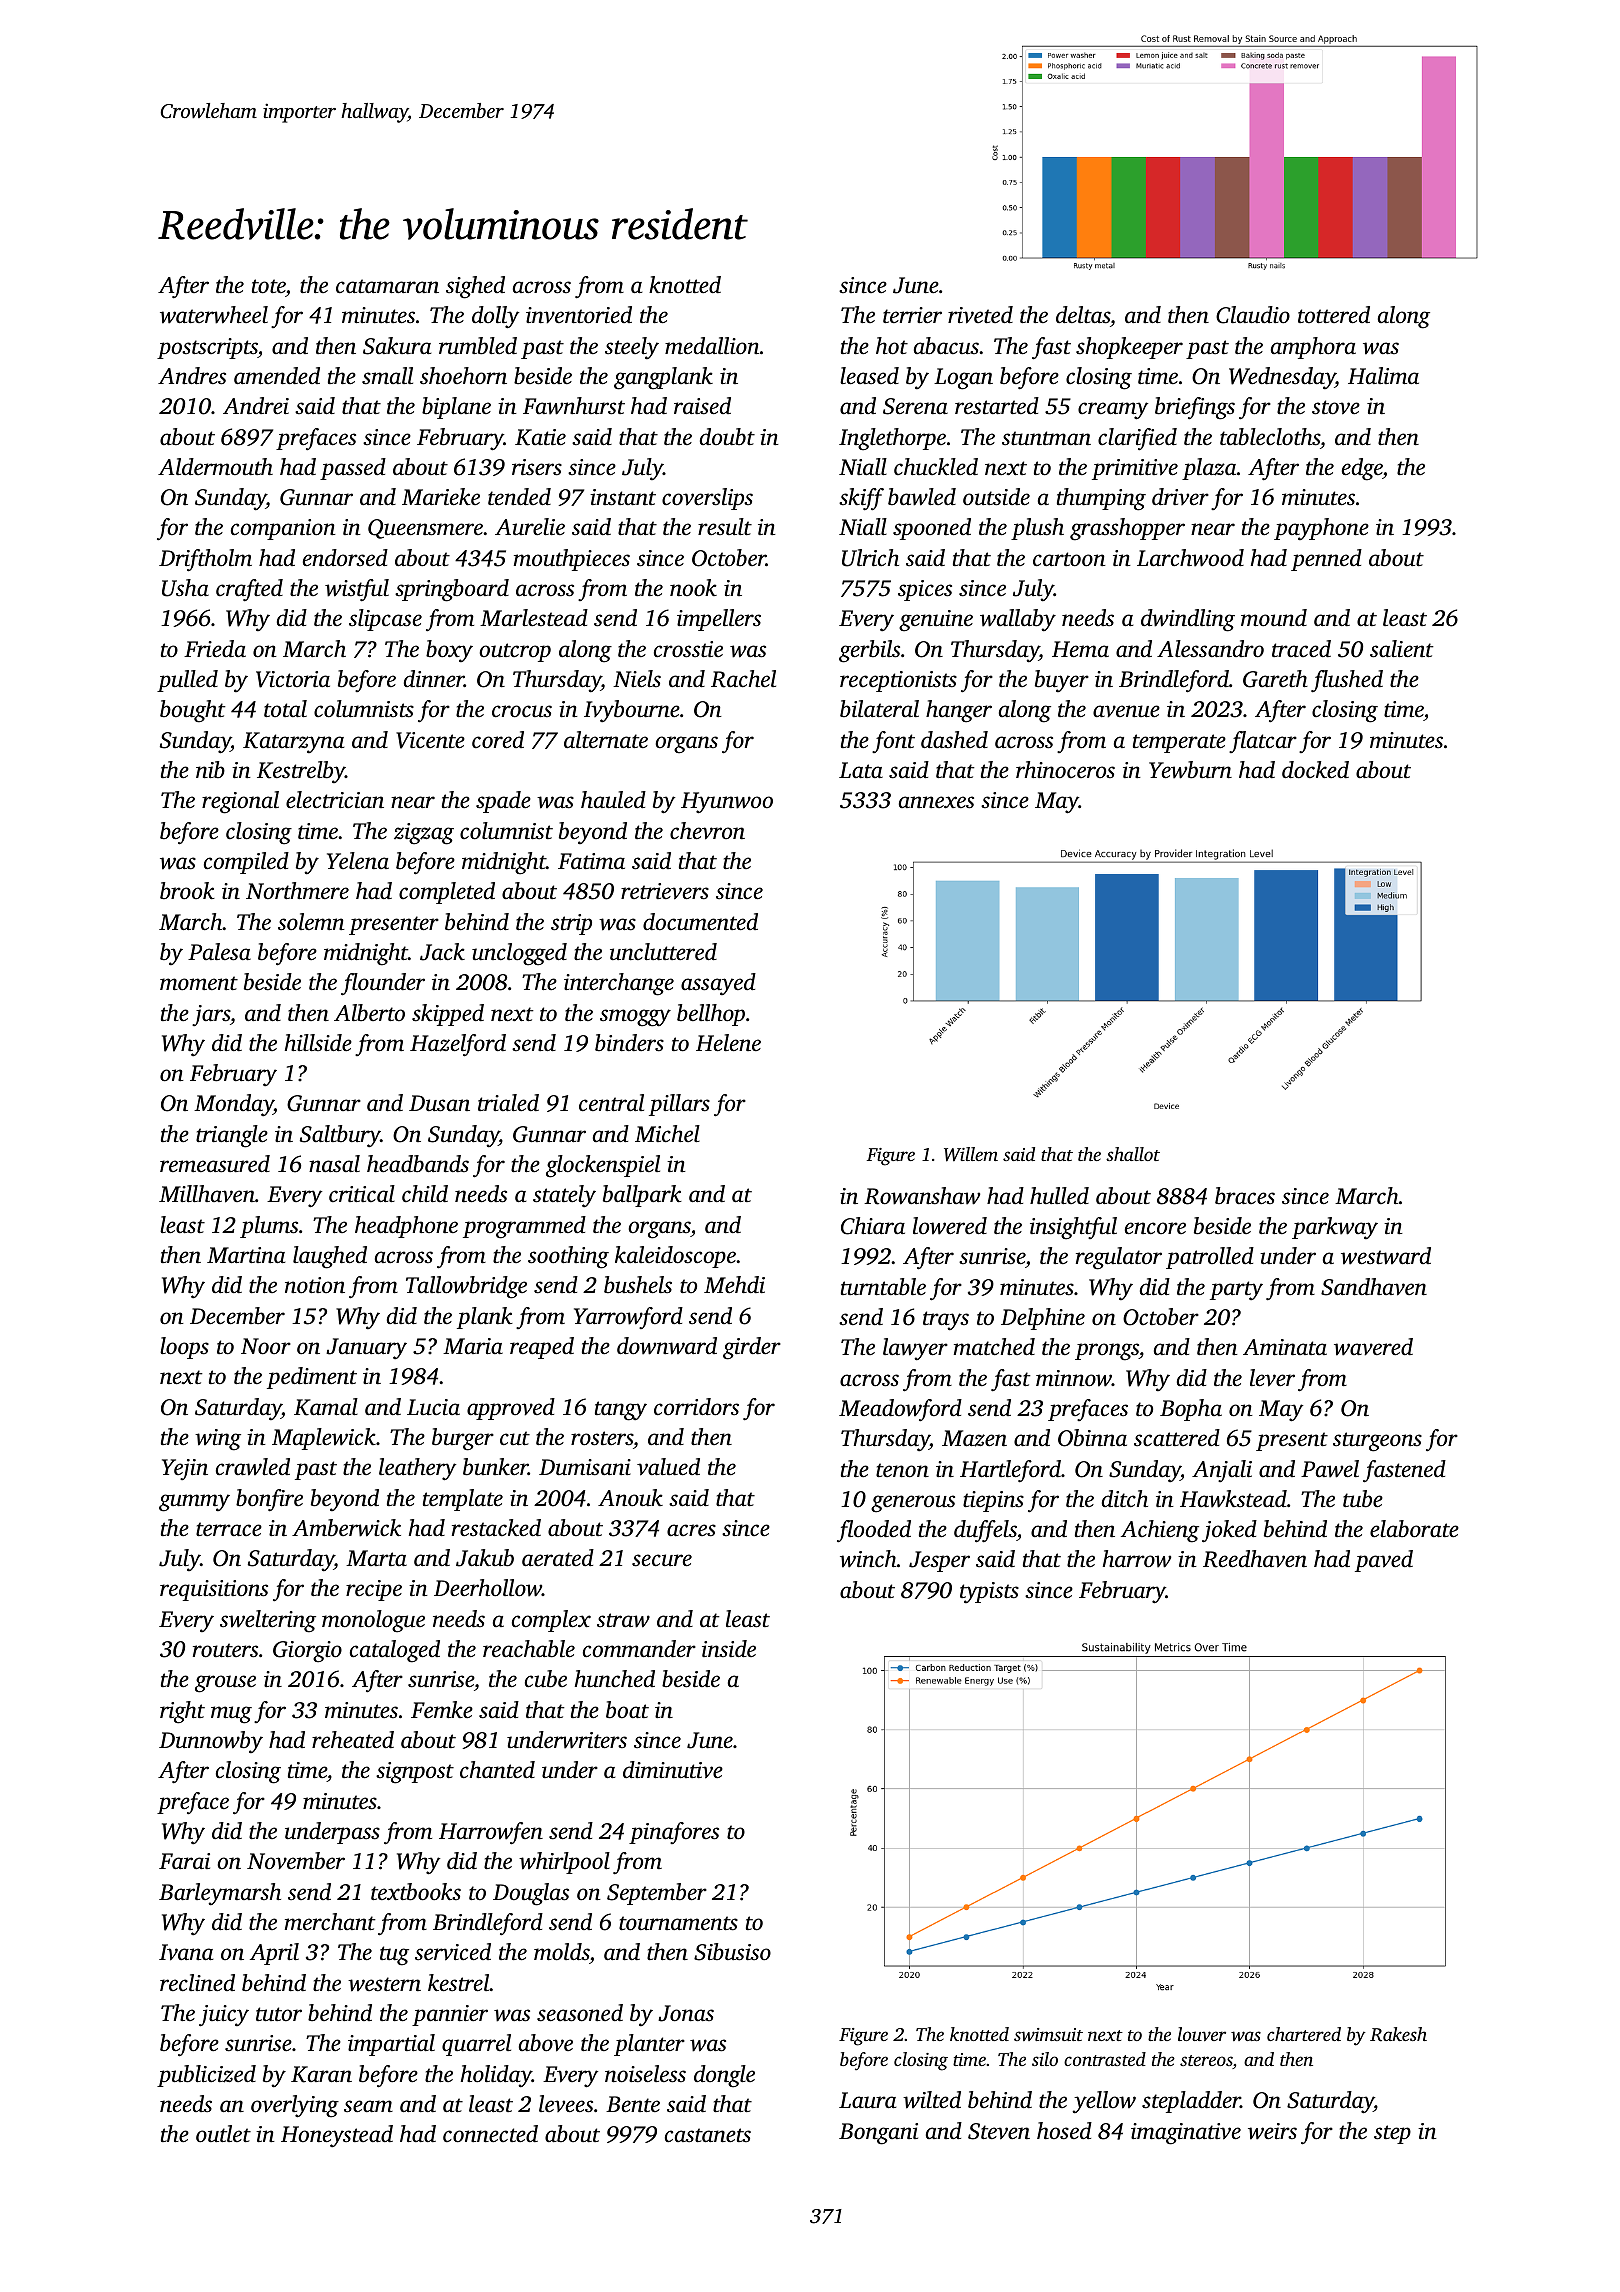 The width and height of the screenshot is (1620, 2292). Describe the element at coordinates (353, 469) in the screenshot. I see `passed` at that location.
